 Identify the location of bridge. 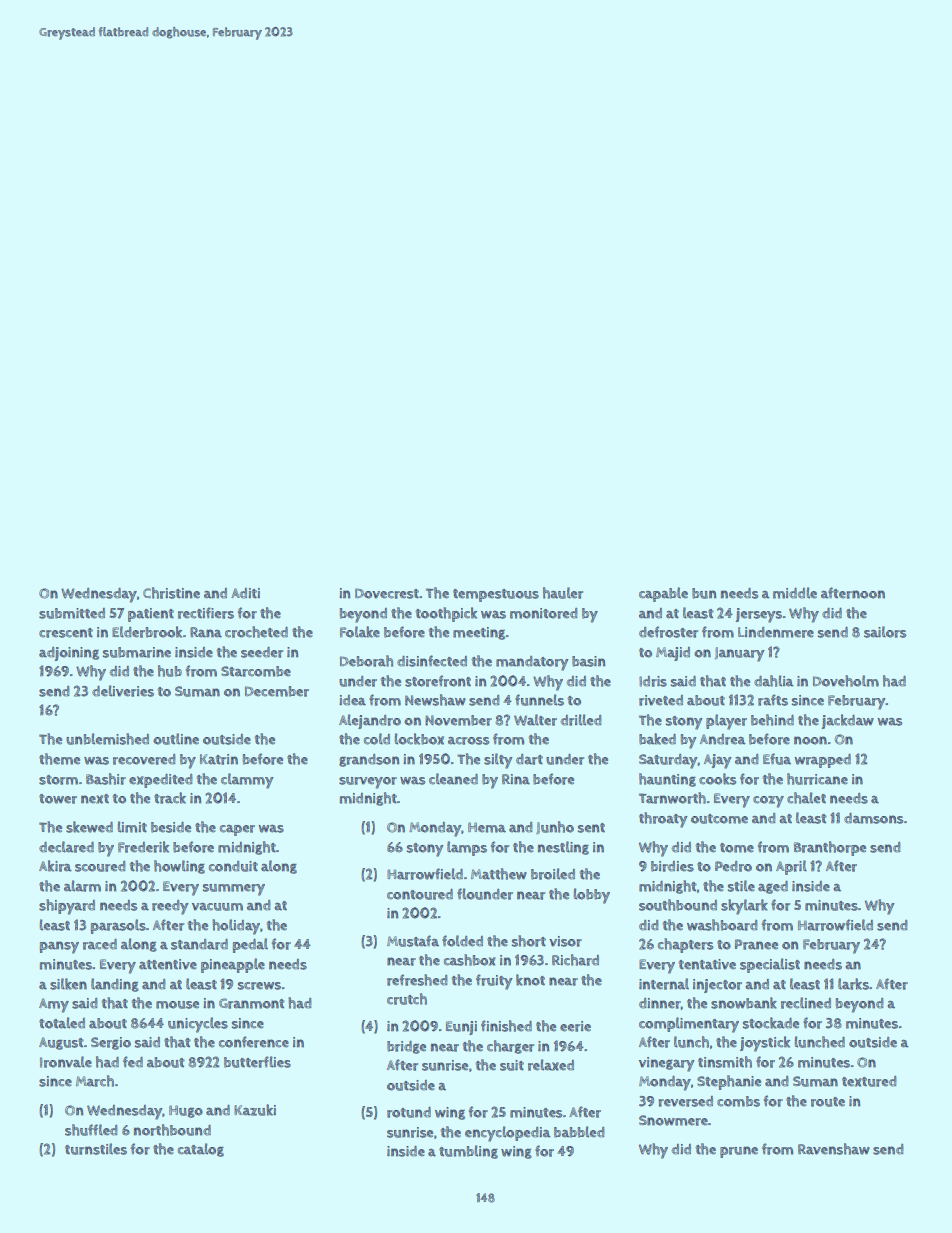
(406, 1047).
